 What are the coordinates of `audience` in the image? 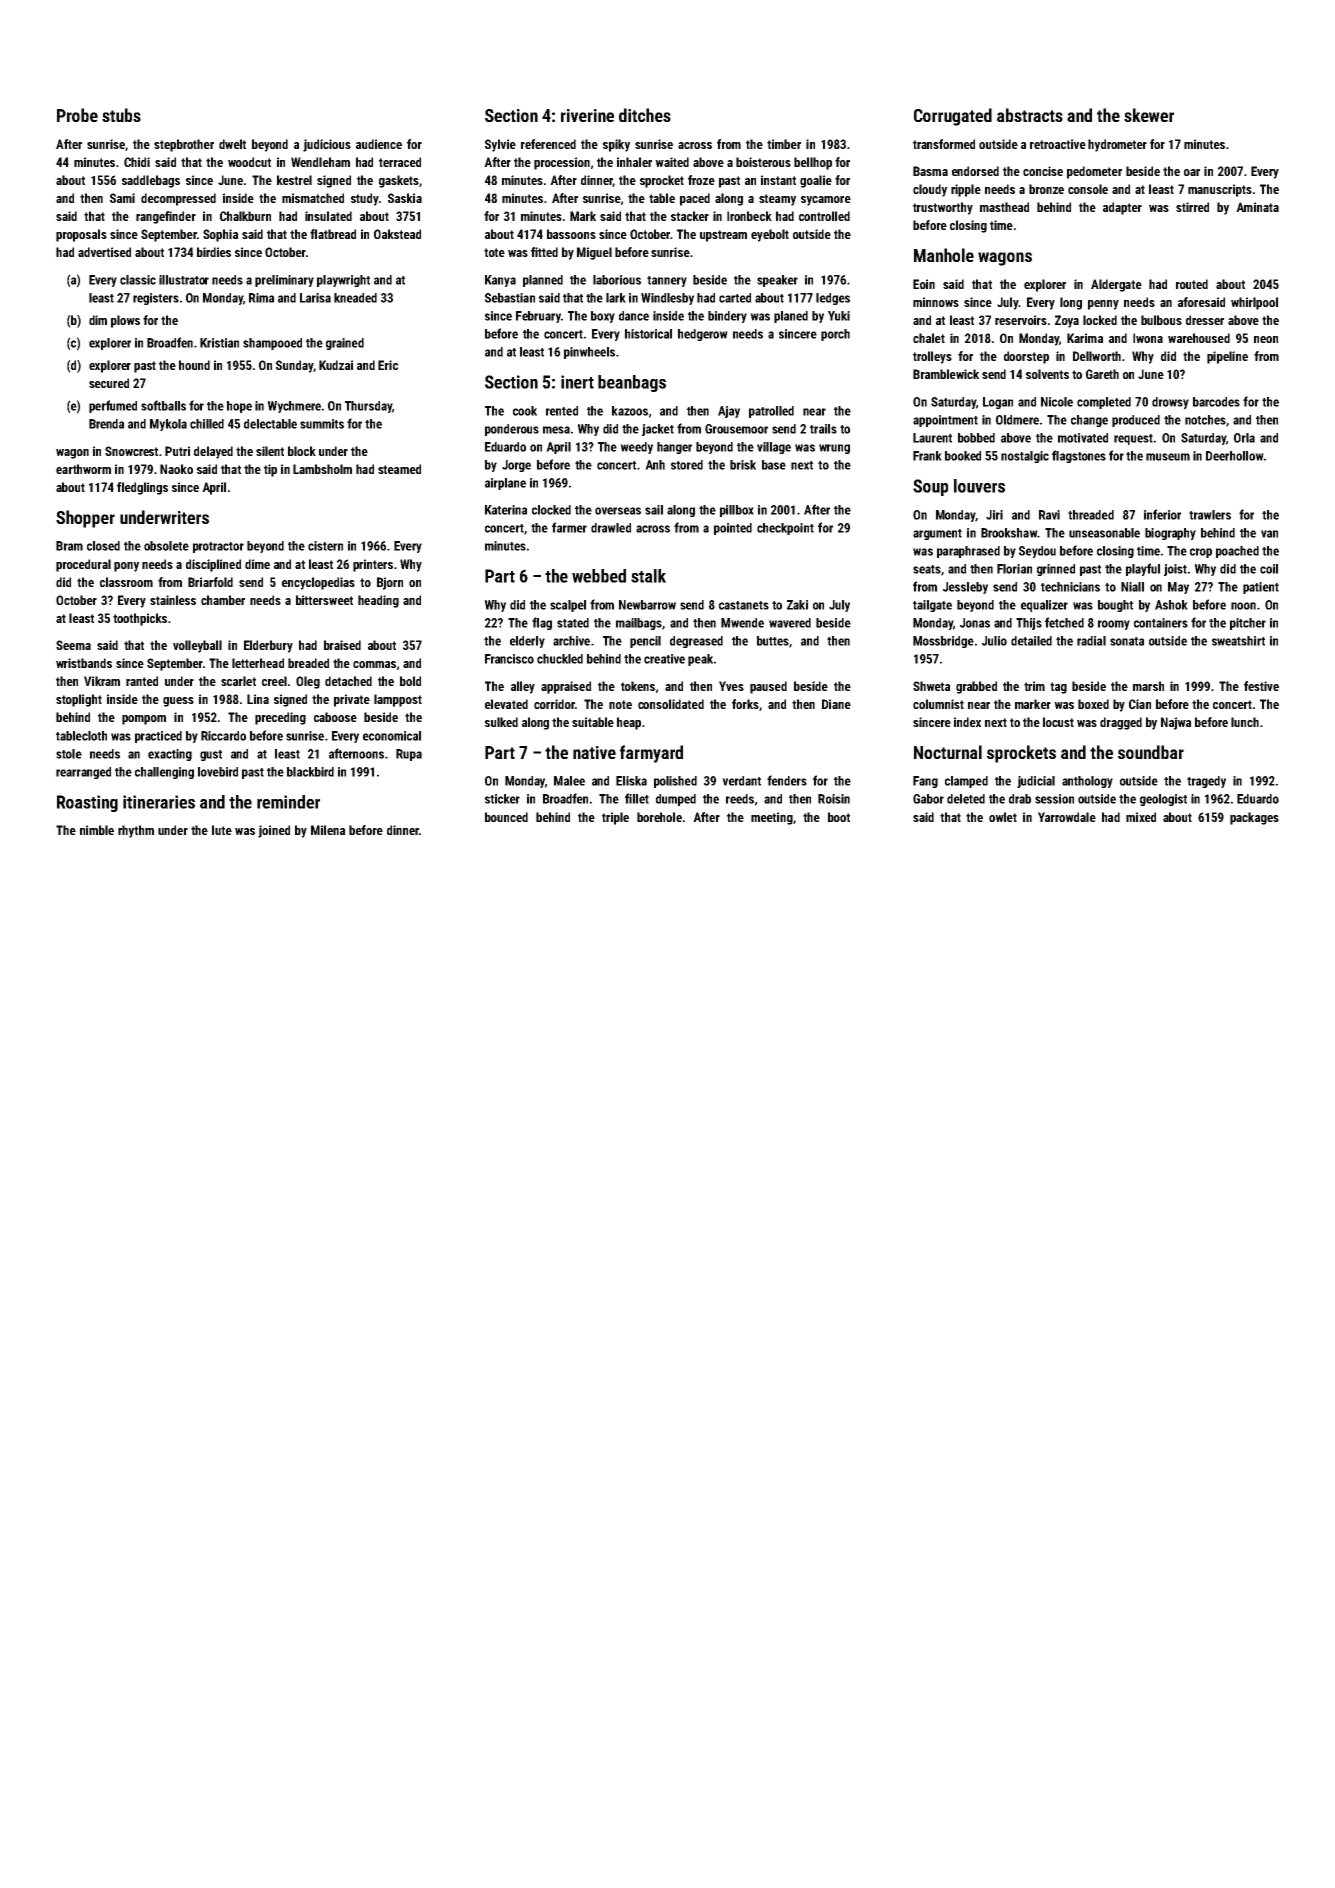 It's located at (379, 144).
